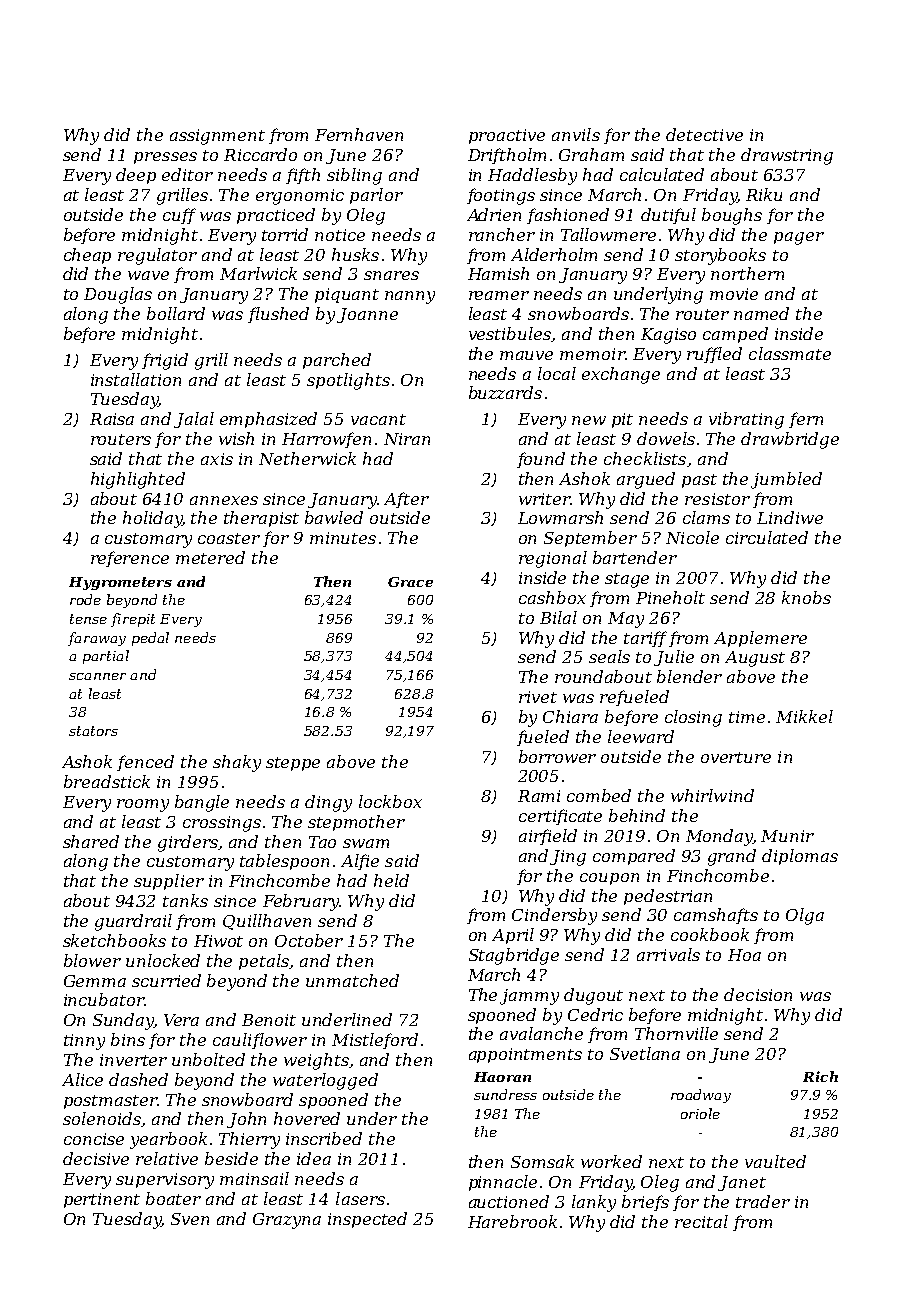 The image size is (908, 1316). What do you see at coordinates (512, 1221) in the screenshot?
I see `Harebrook` at bounding box center [512, 1221].
